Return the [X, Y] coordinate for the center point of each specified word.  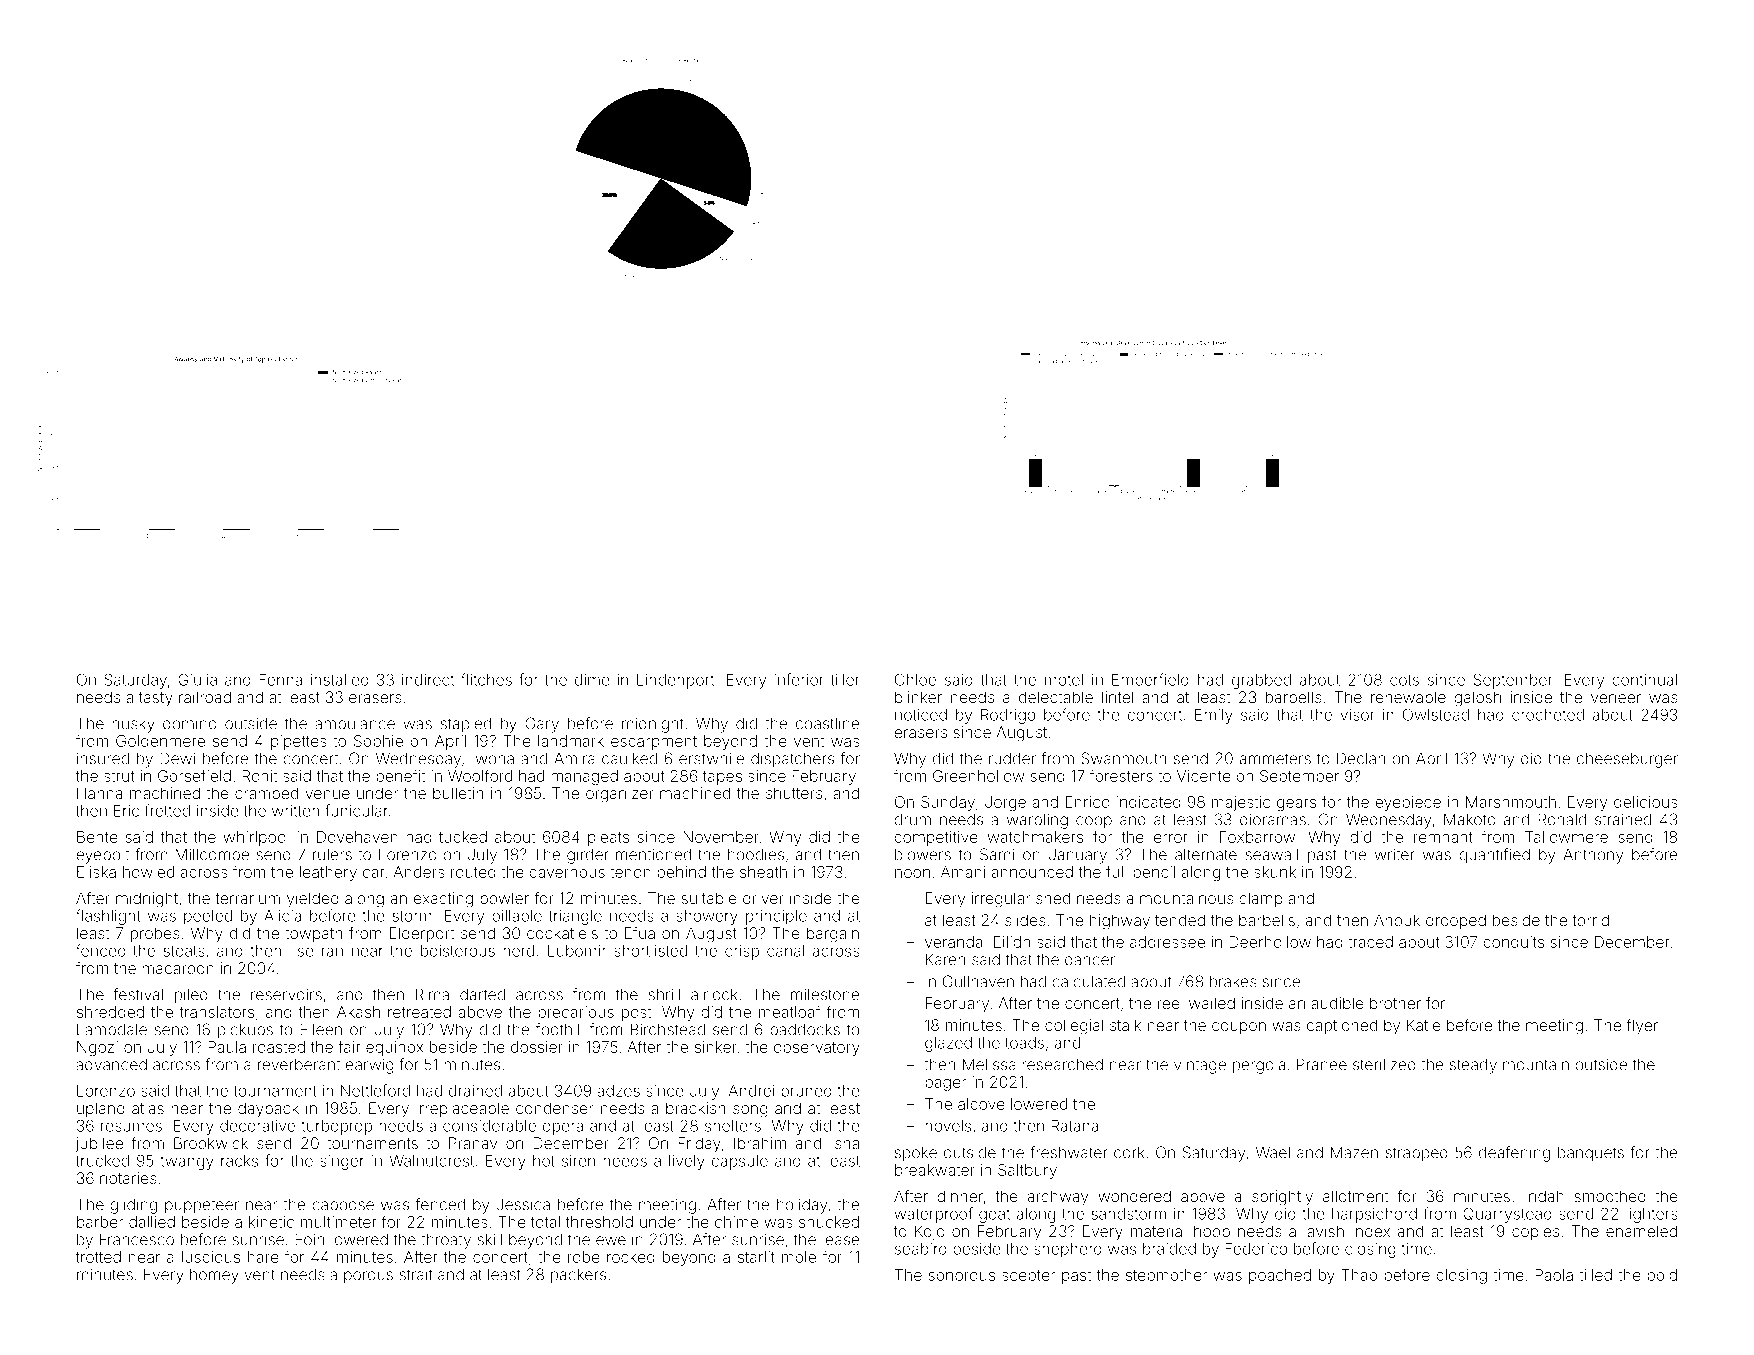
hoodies [756, 854]
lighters [1652, 1215]
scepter [1028, 1277]
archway [1058, 1198]
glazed [948, 1044]
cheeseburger [1627, 760]
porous [368, 1277]
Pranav [473, 1143]
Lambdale [112, 1029]
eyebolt [102, 856]
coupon [1239, 1028]
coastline [828, 723]
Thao [1359, 1275]
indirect [428, 680]
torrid [1590, 920]
